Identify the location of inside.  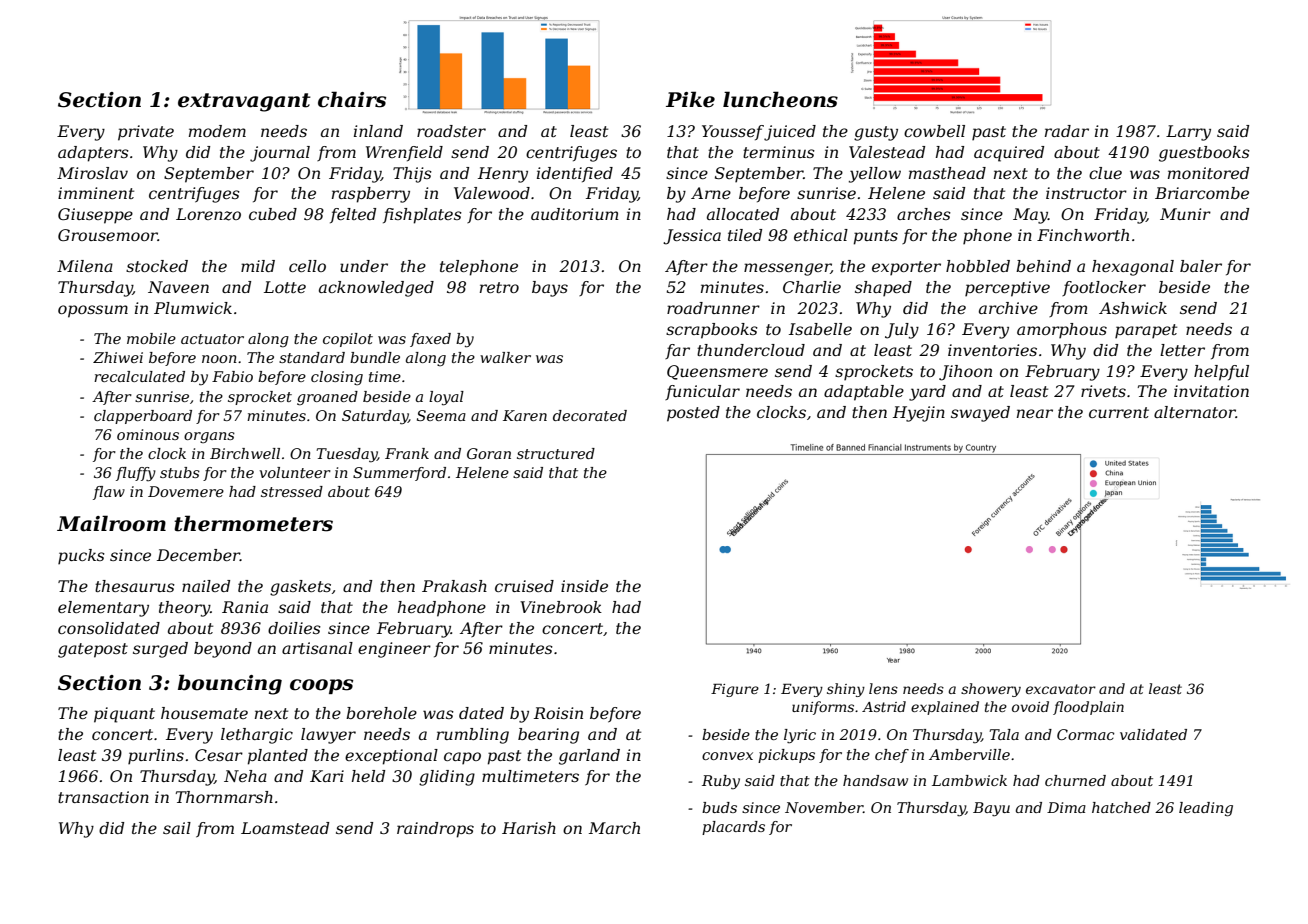
(584, 586).
